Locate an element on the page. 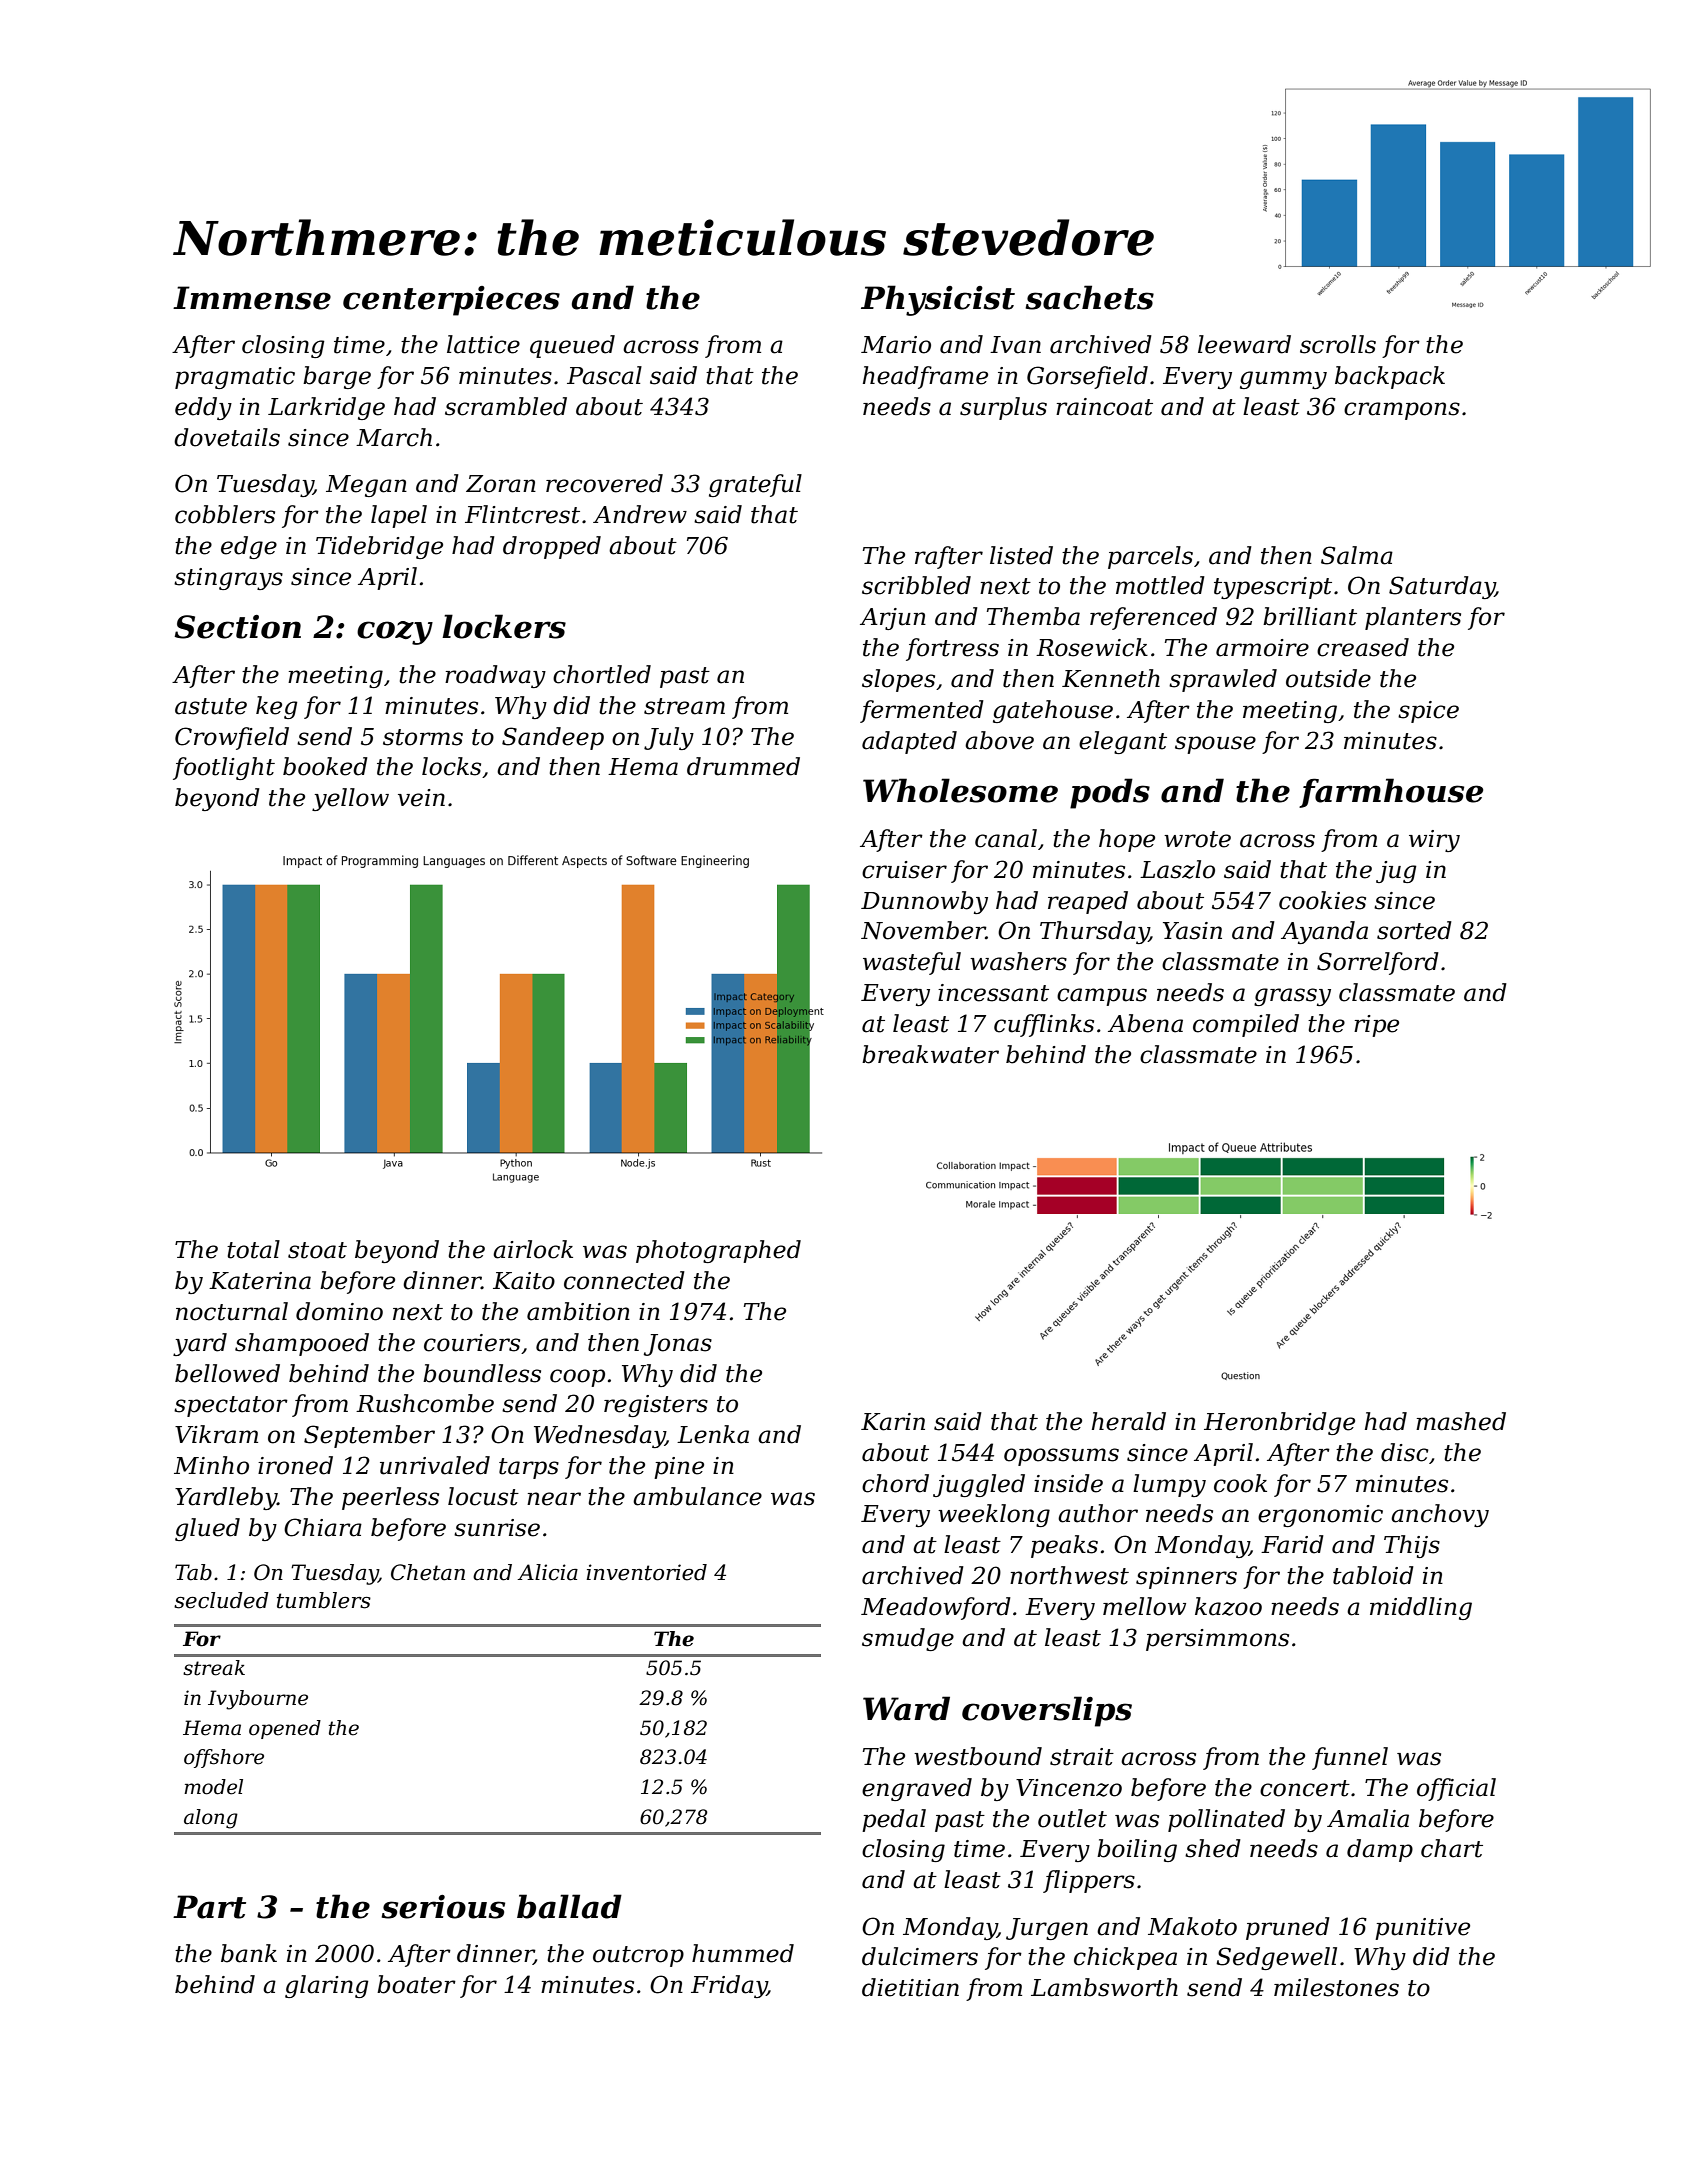 The height and width of the page is (2178, 1683). Ayanda is located at coordinates (1324, 932).
